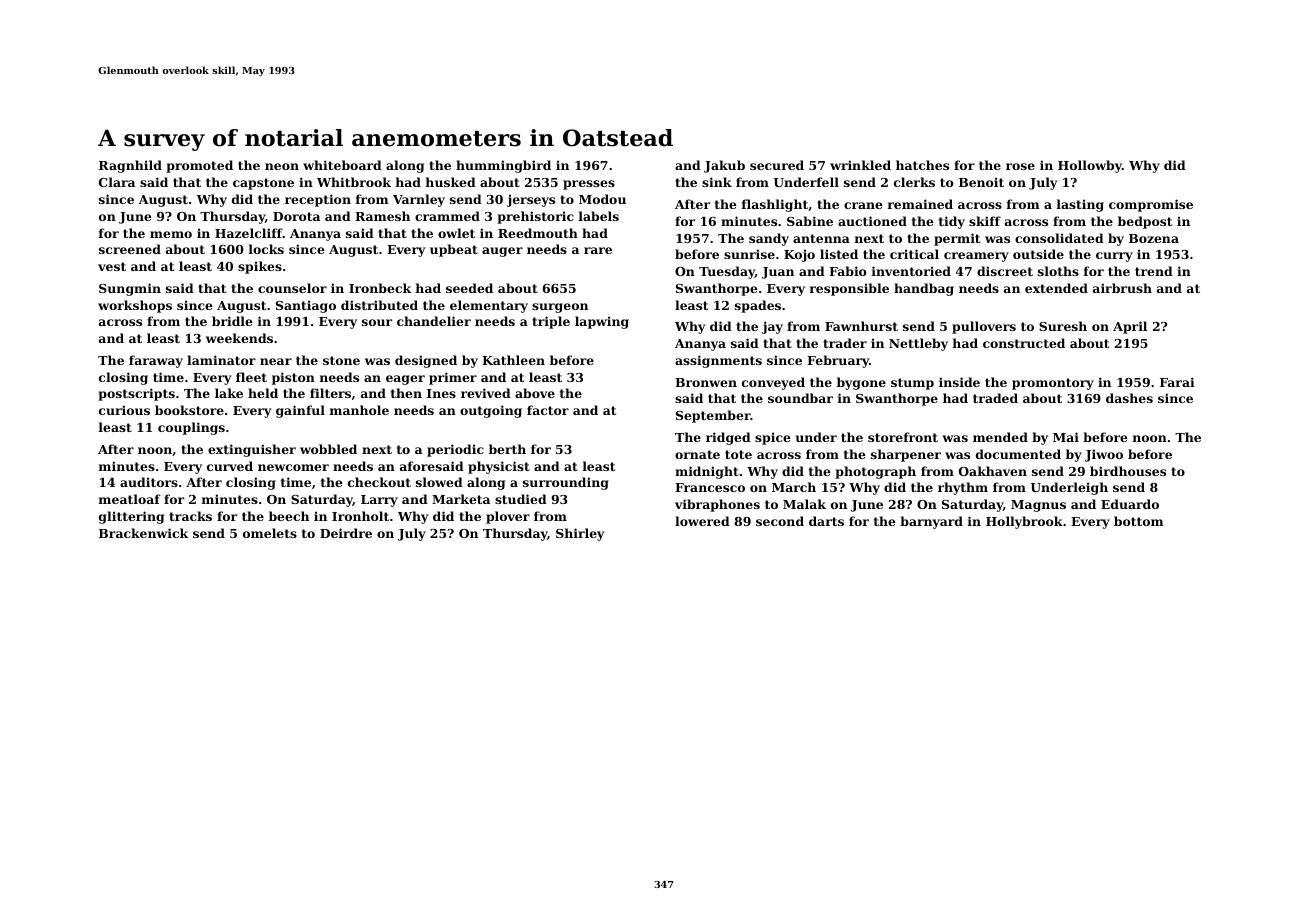 The height and width of the screenshot is (924, 1308). What do you see at coordinates (318, 200) in the screenshot?
I see `reception` at bounding box center [318, 200].
